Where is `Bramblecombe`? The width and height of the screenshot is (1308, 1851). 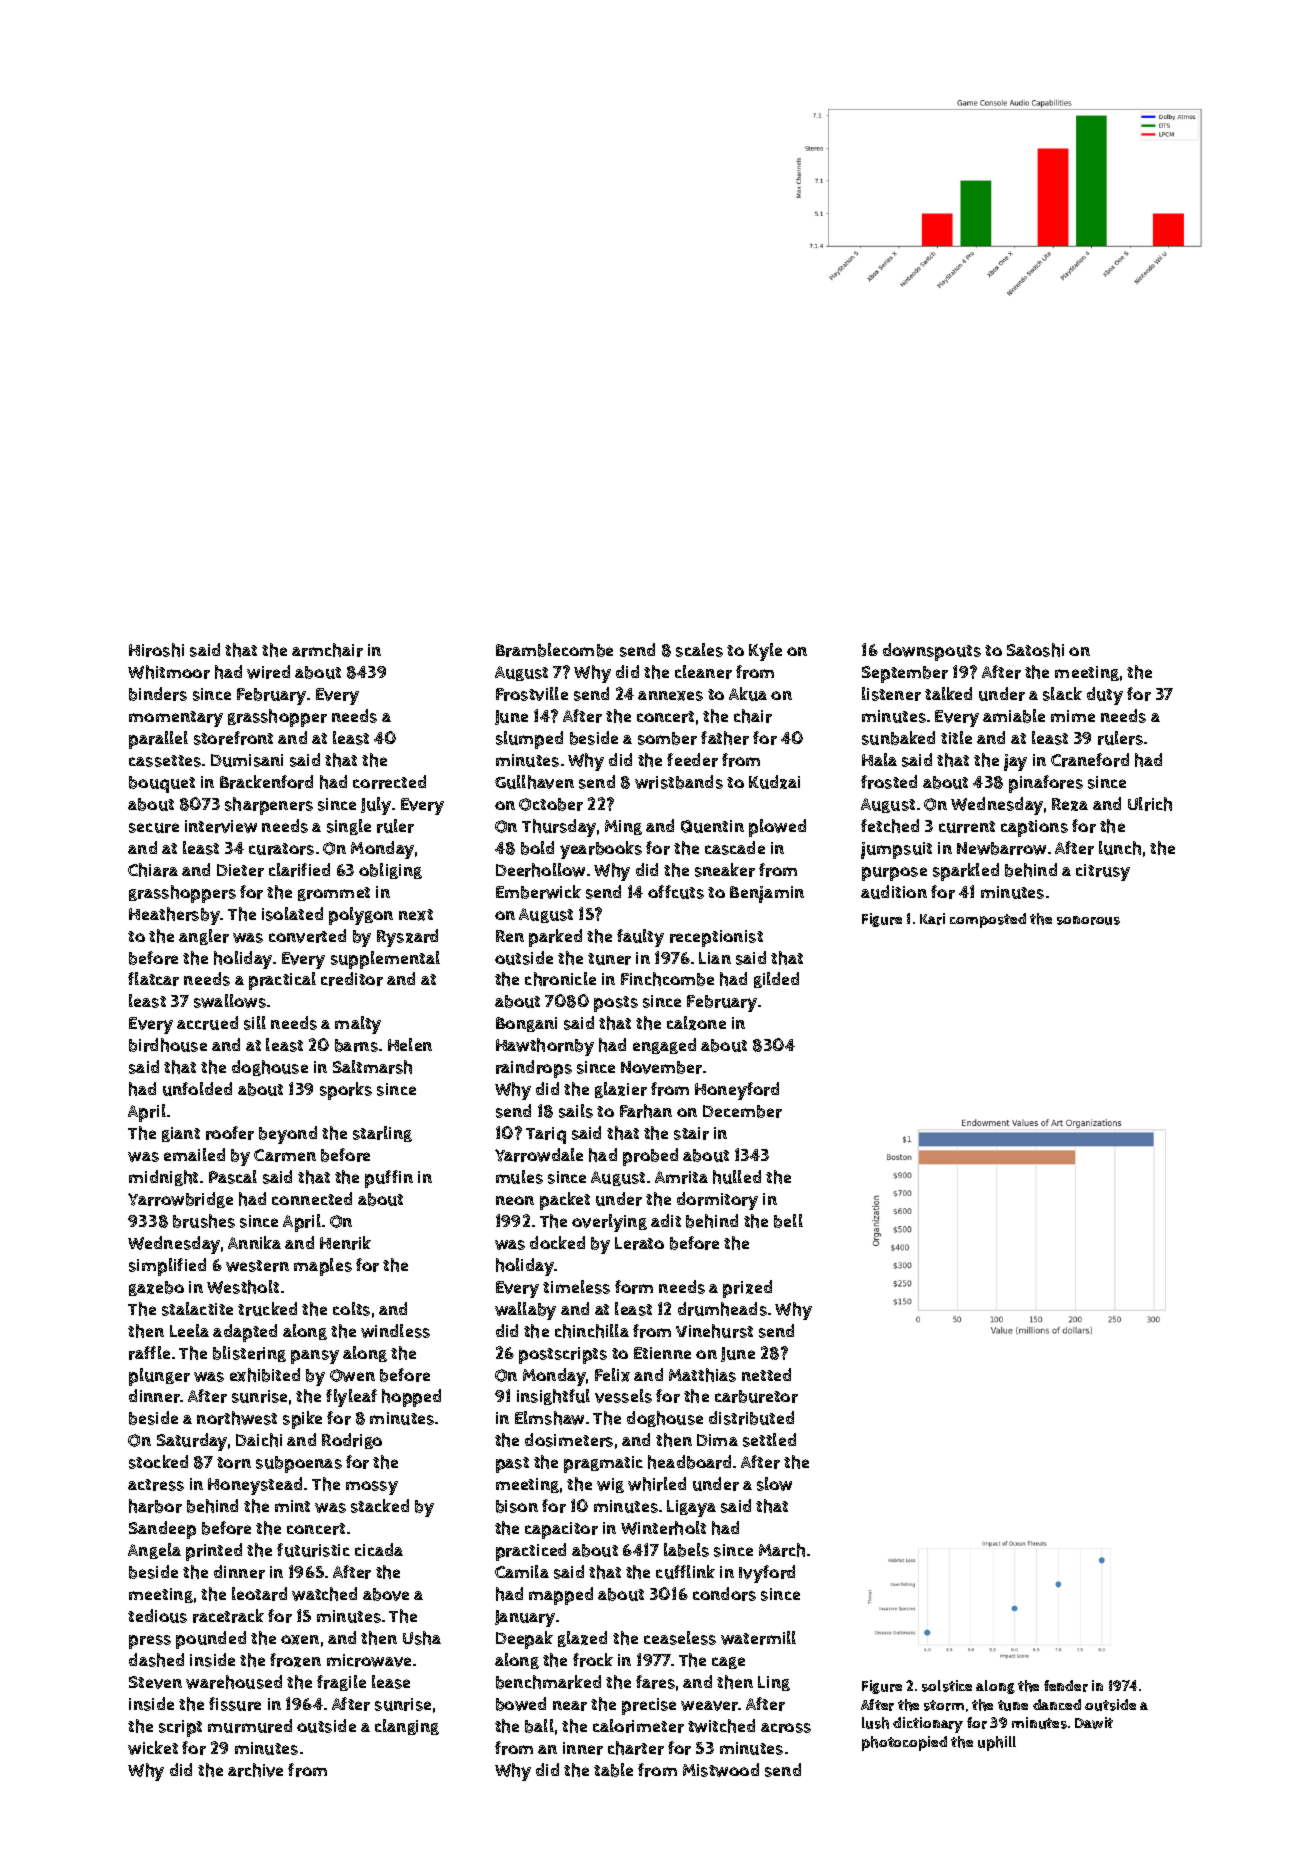
Bramblecombe is located at coordinates (554, 650).
